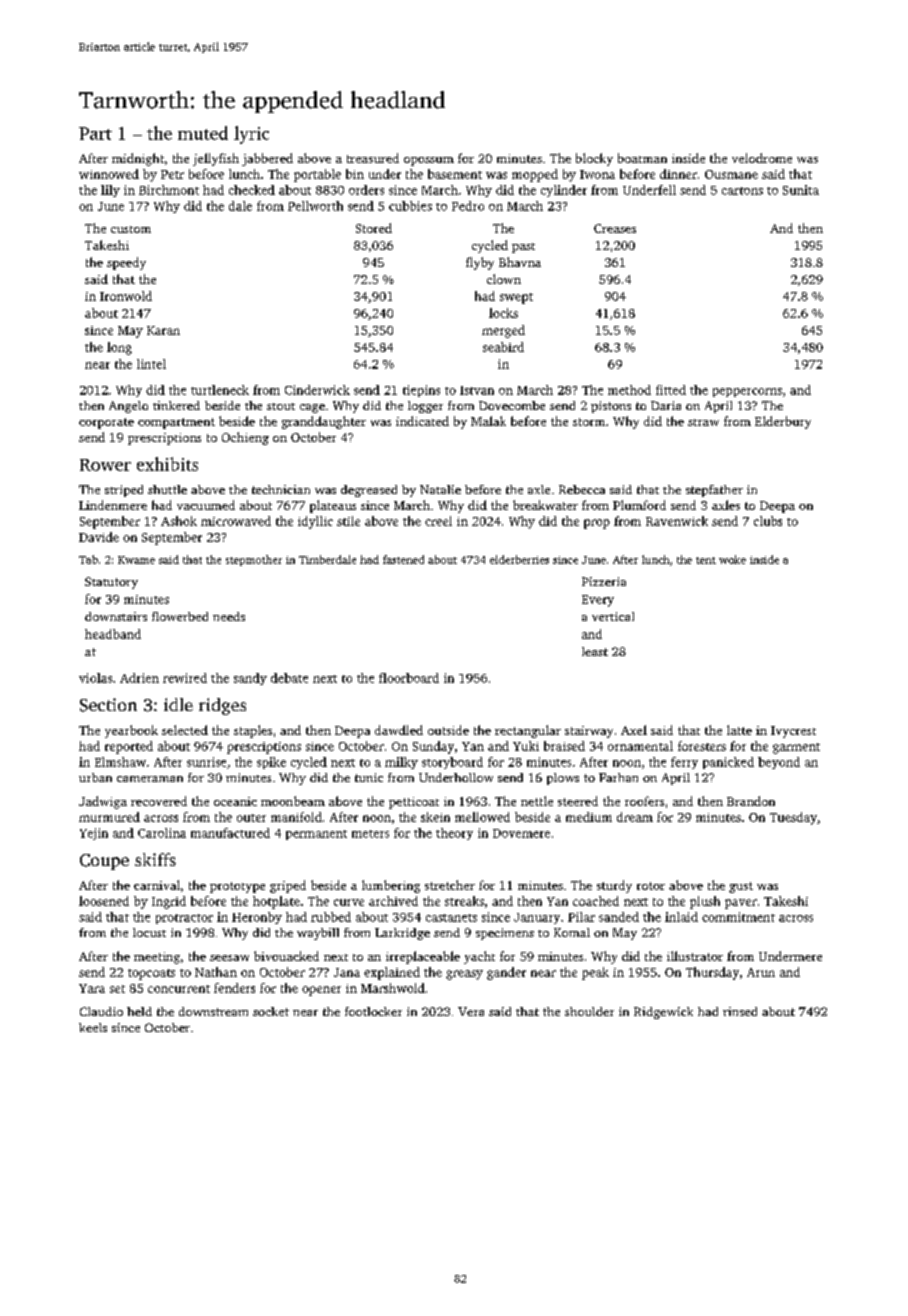 The height and width of the screenshot is (1316, 908). Describe the element at coordinates (409, 678) in the screenshot. I see `floorboard` at that location.
